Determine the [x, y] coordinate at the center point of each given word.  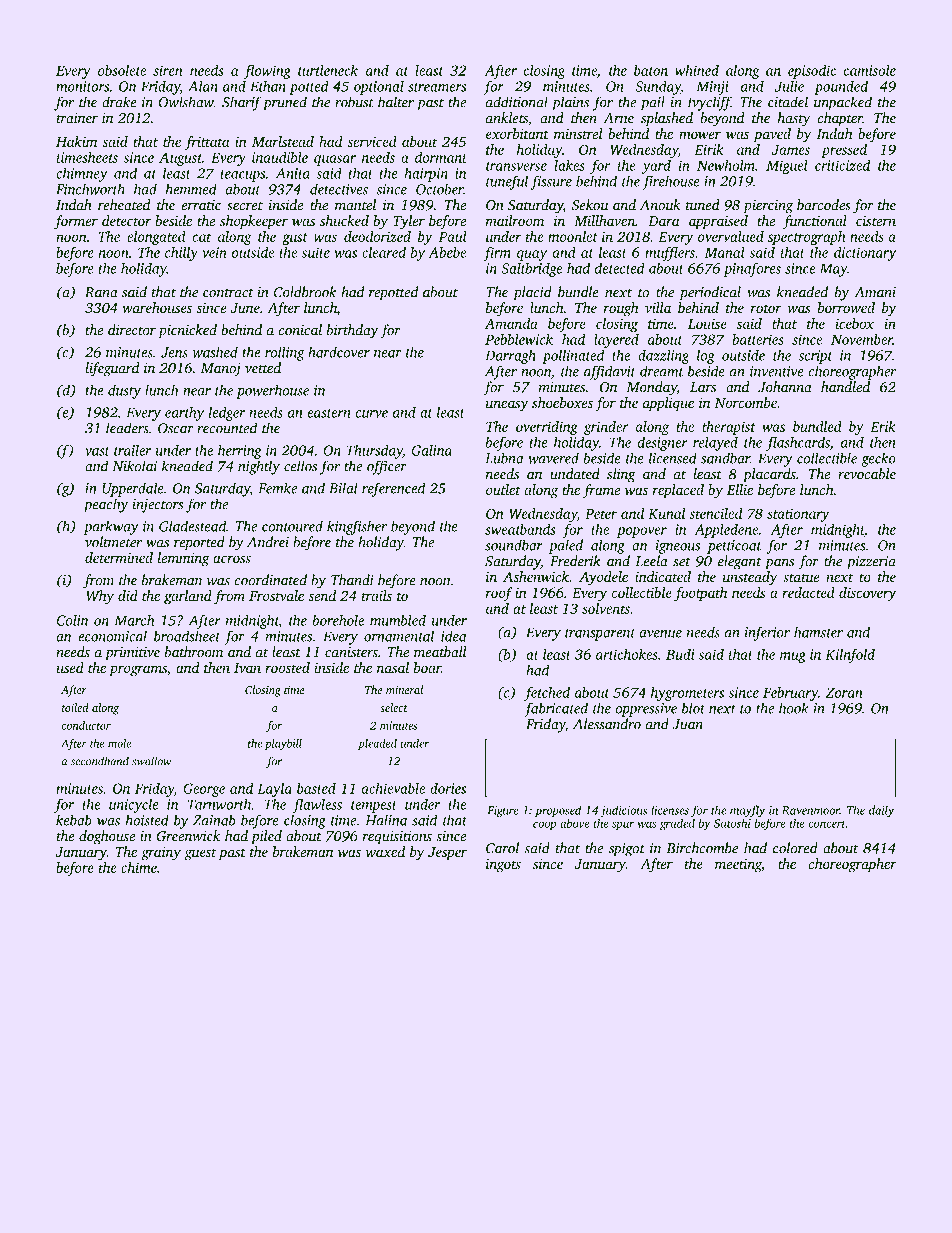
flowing [267, 72]
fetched [547, 693]
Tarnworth [219, 804]
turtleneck [328, 70]
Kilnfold [850, 656]
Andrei [268, 542]
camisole [869, 70]
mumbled [398, 620]
